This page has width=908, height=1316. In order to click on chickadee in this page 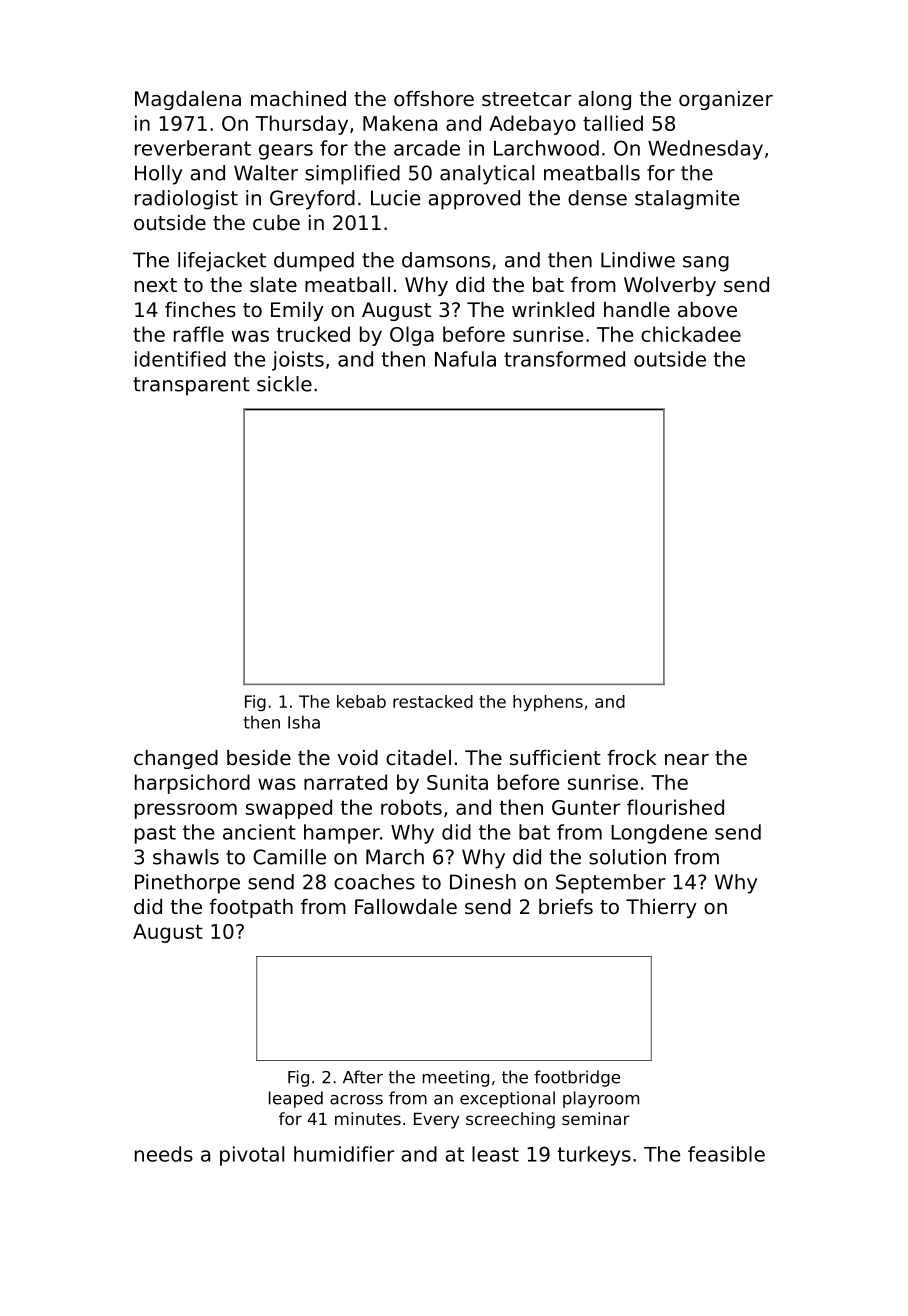, I will do `click(691, 334)`.
